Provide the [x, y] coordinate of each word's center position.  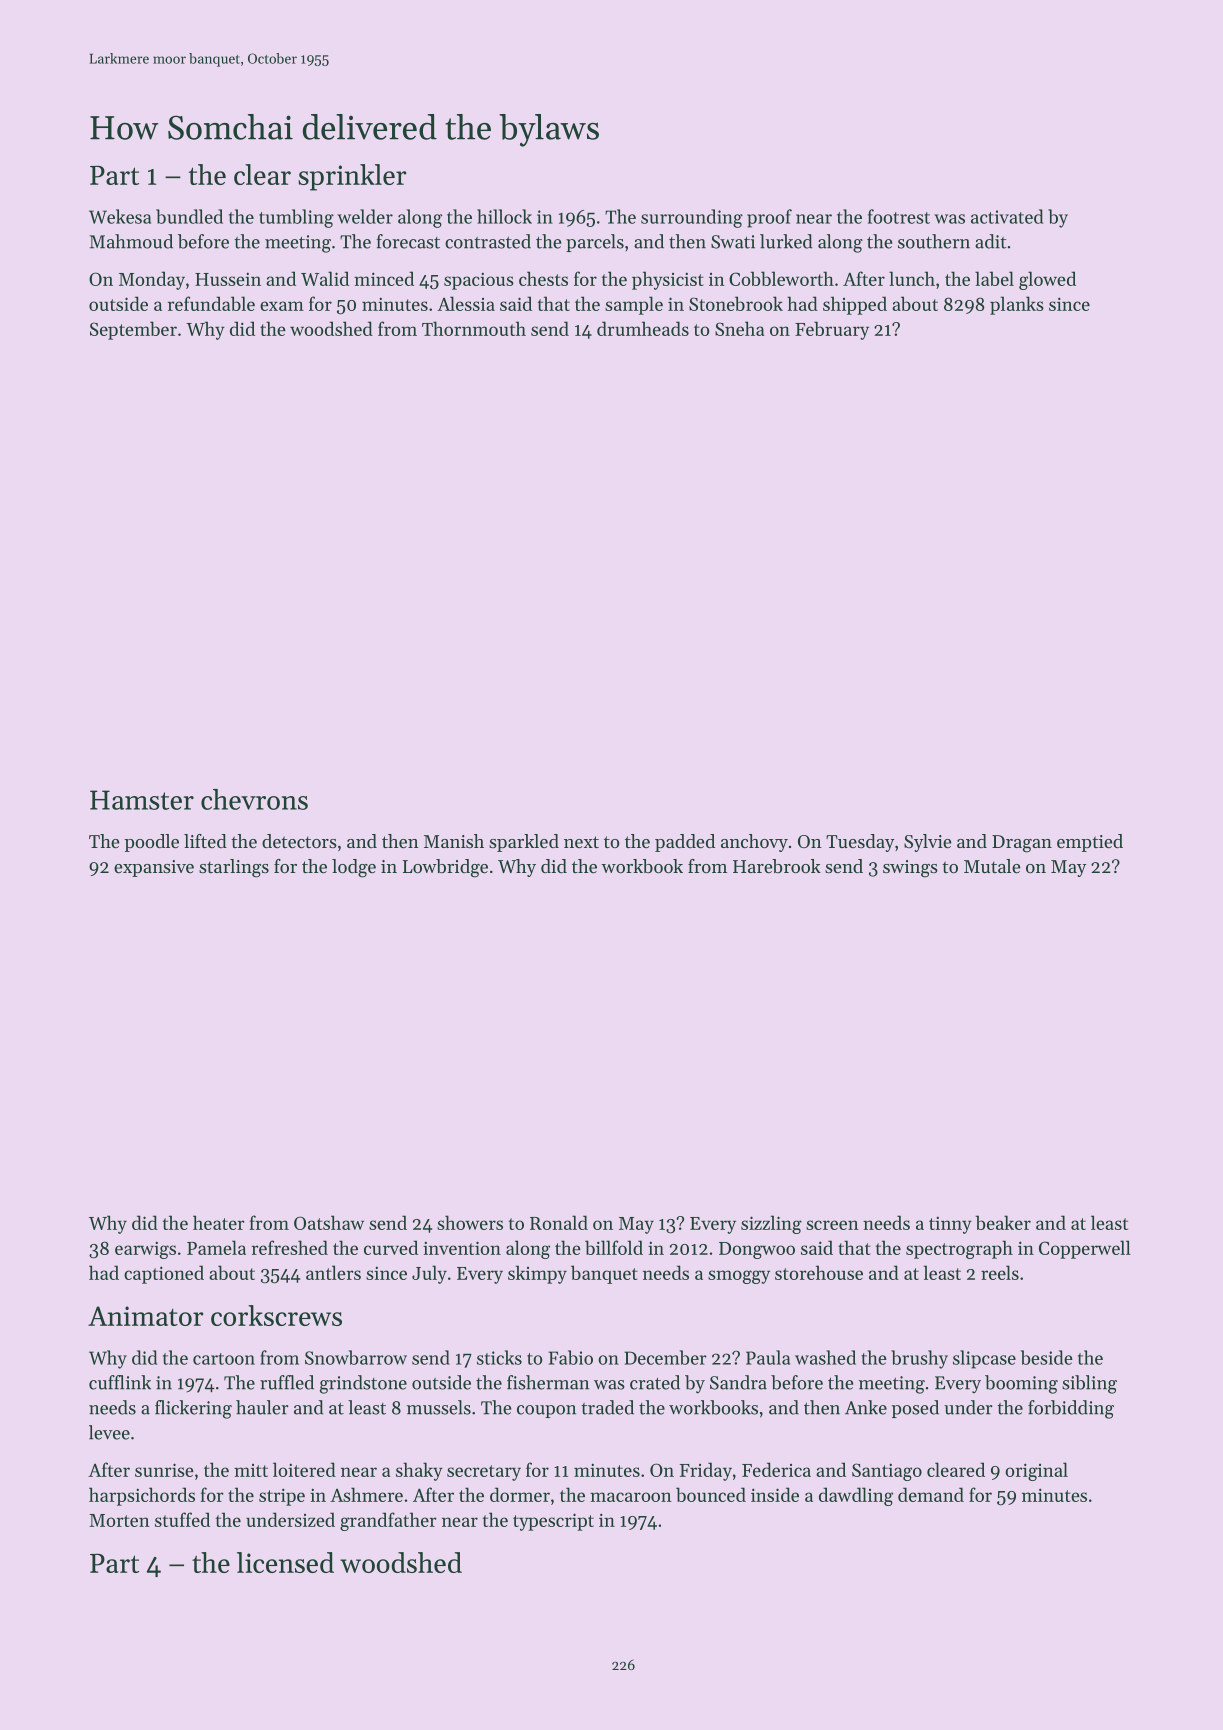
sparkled [524, 843]
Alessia [466, 303]
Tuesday [860, 843]
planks [1017, 305]
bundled [189, 216]
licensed [285, 1562]
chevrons [254, 799]
